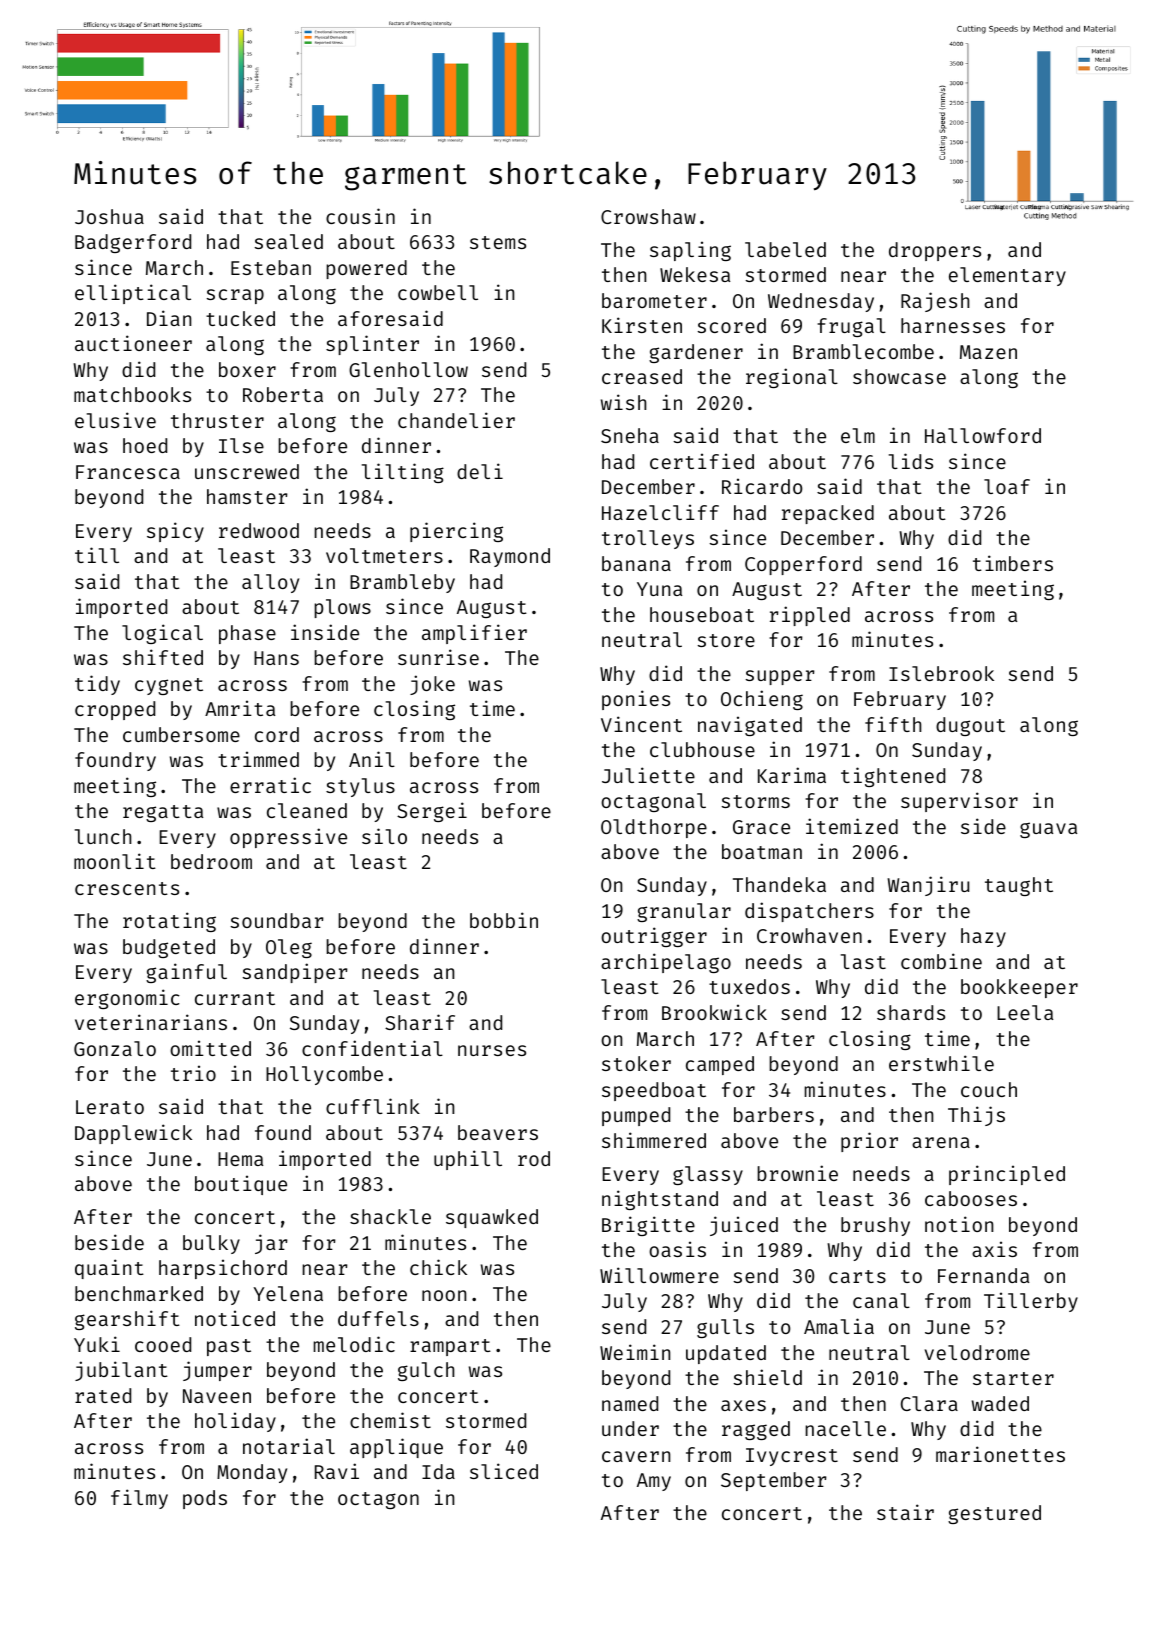 The height and width of the image is (1638, 1158). What do you see at coordinates (858, 435) in the image?
I see `elm` at bounding box center [858, 435].
